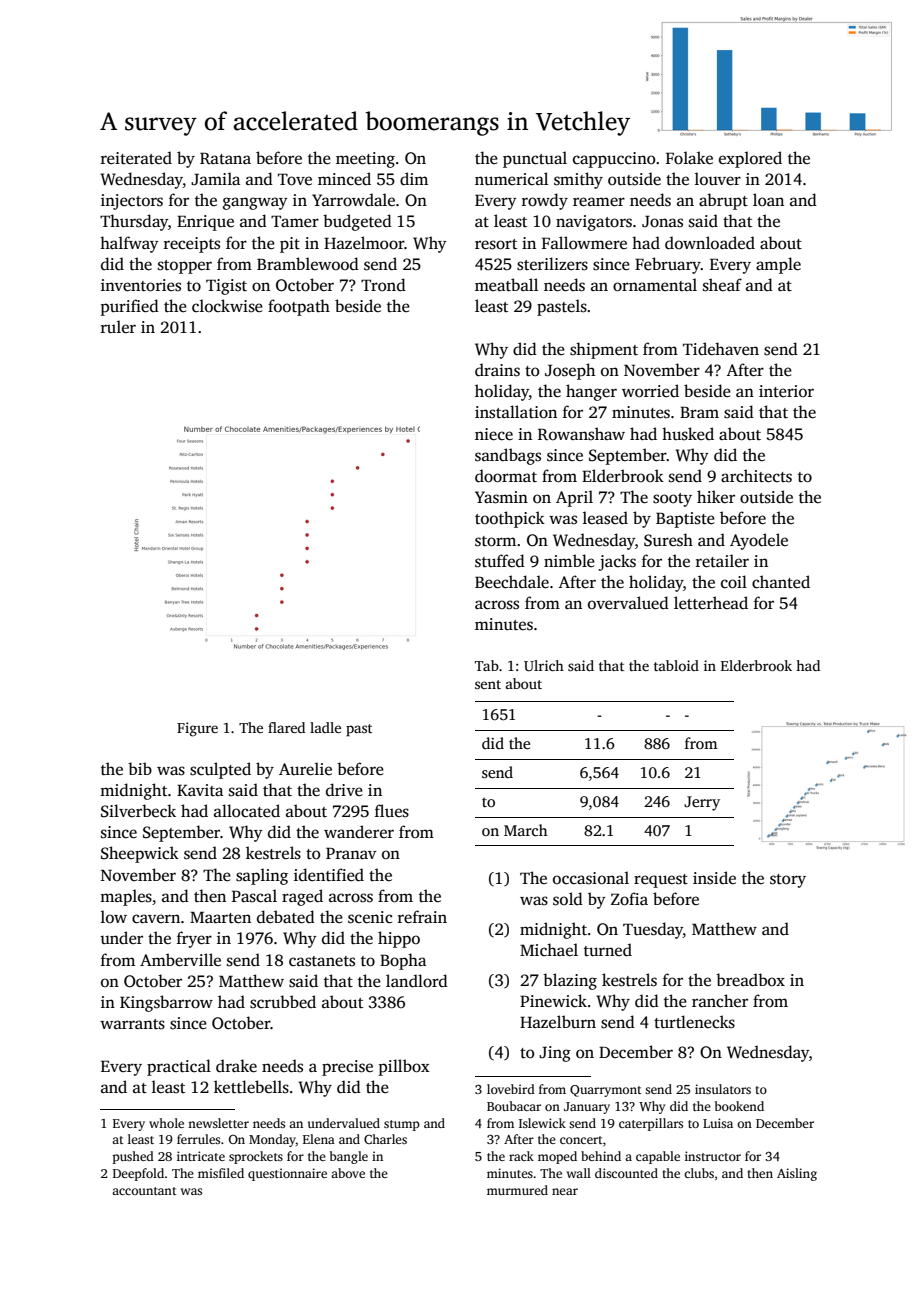  I want to click on clockwise, so click(227, 306).
